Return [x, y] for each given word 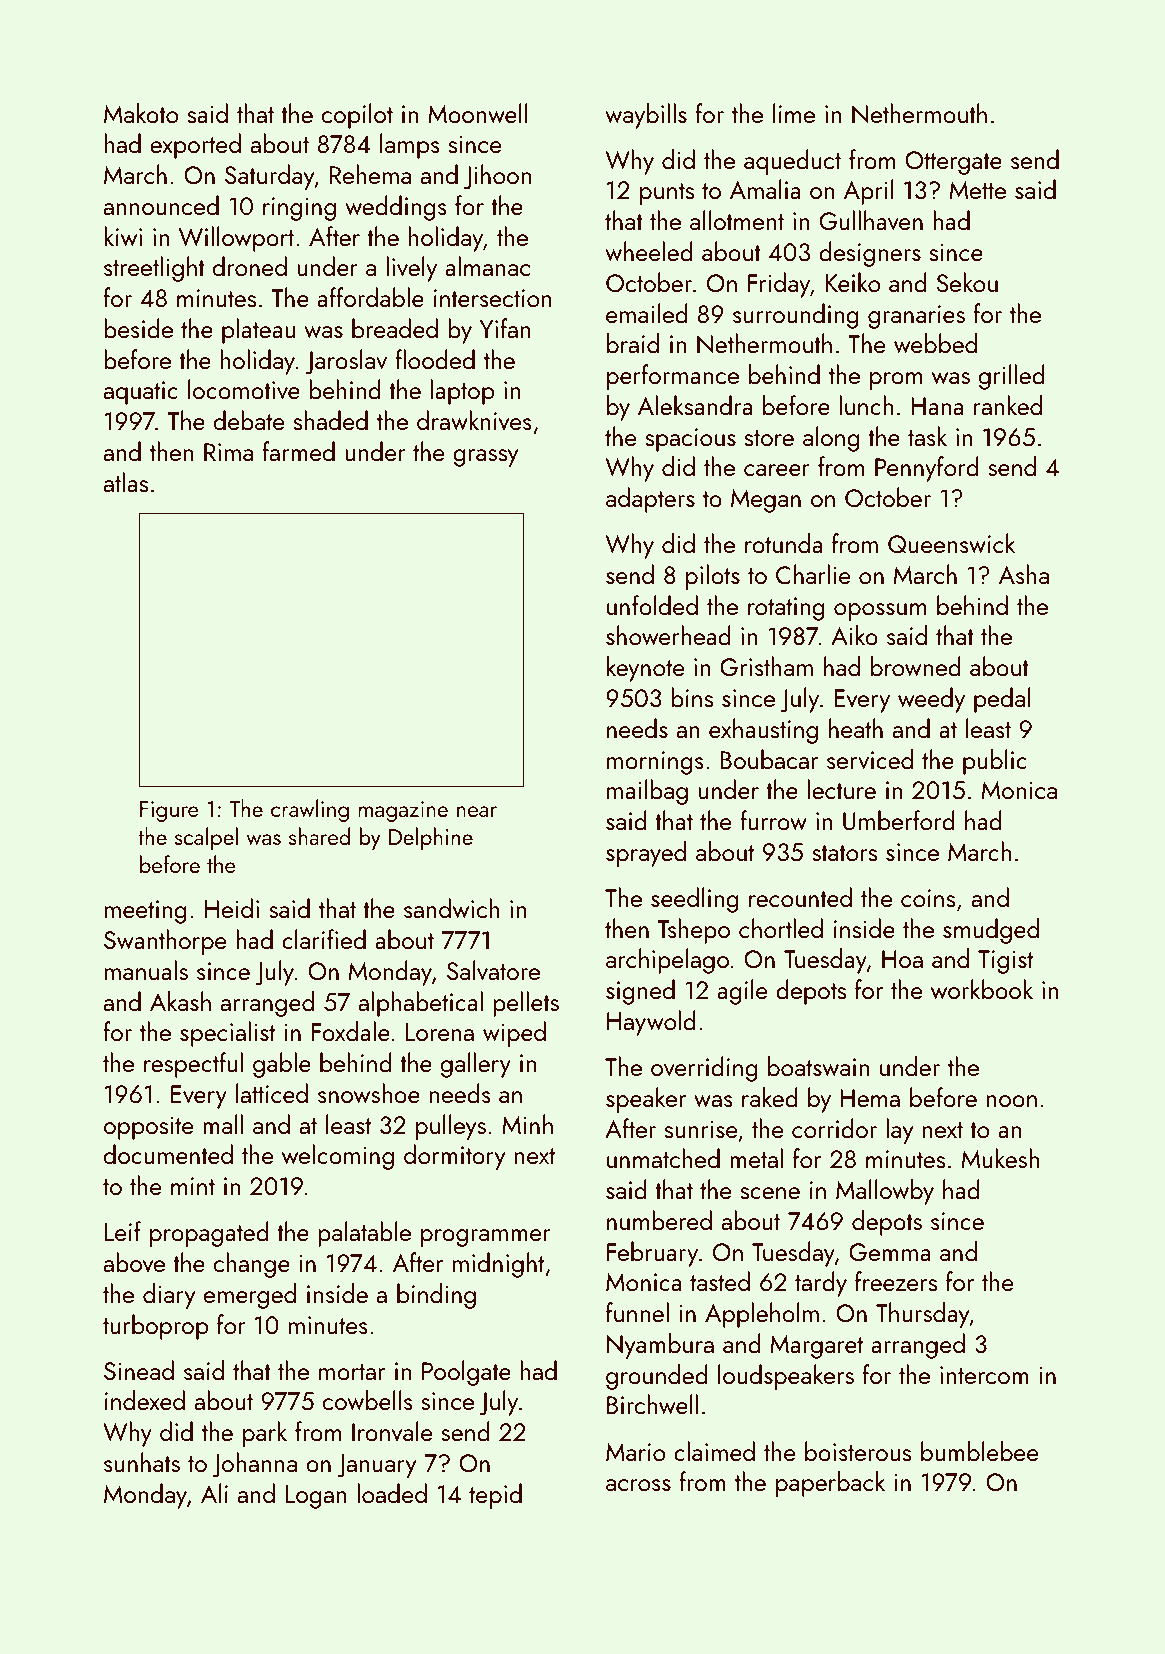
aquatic [141, 393]
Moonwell [477, 113]
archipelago [667, 961]
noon [1012, 1101]
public [995, 762]
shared [319, 836]
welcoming [338, 1157]
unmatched [663, 1158]
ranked [1008, 405]
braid [633, 343]
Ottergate [953, 163]
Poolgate [466, 1373]
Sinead [139, 1370]
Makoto [141, 113]
